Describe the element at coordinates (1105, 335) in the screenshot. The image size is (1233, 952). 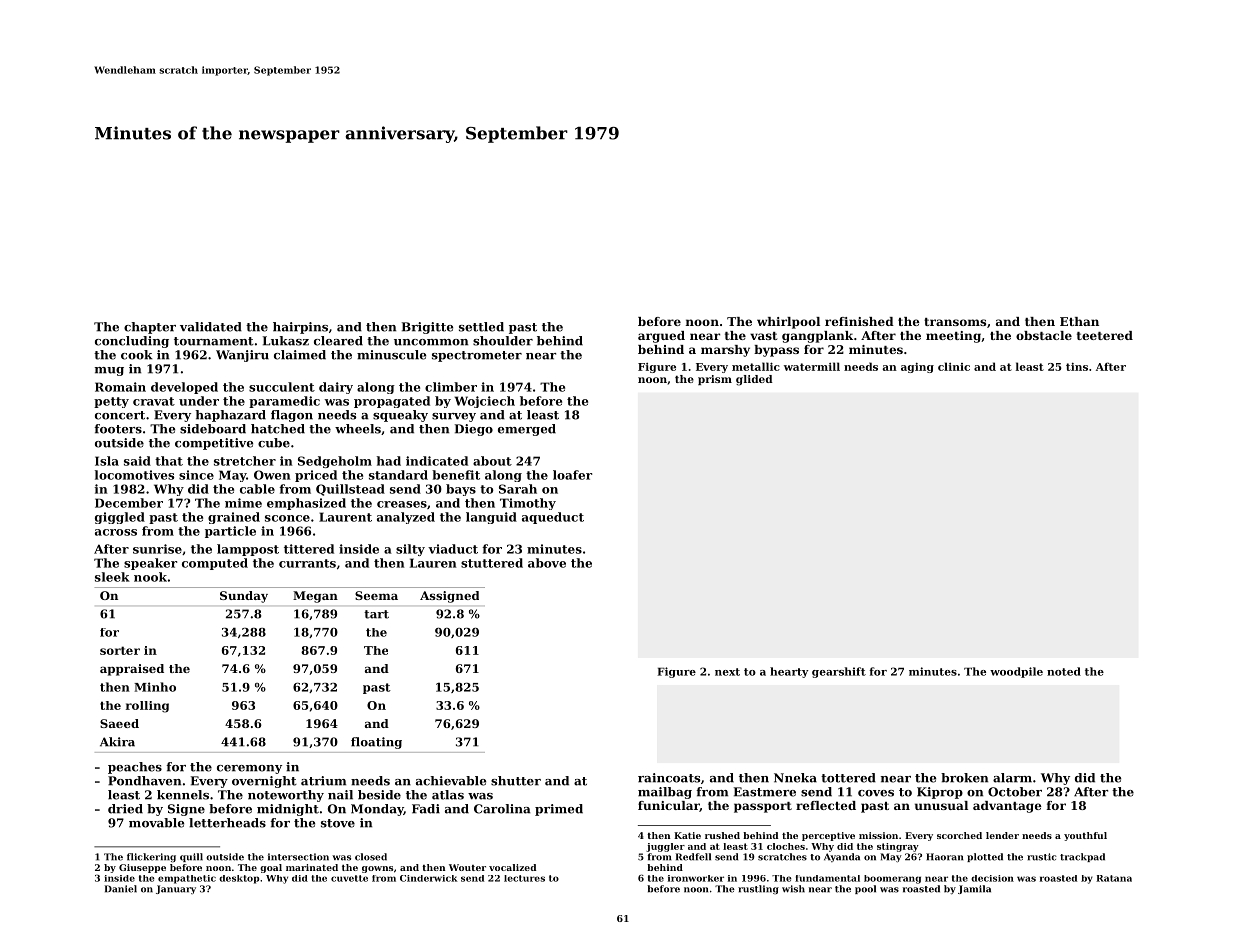
I see `teetered` at that location.
